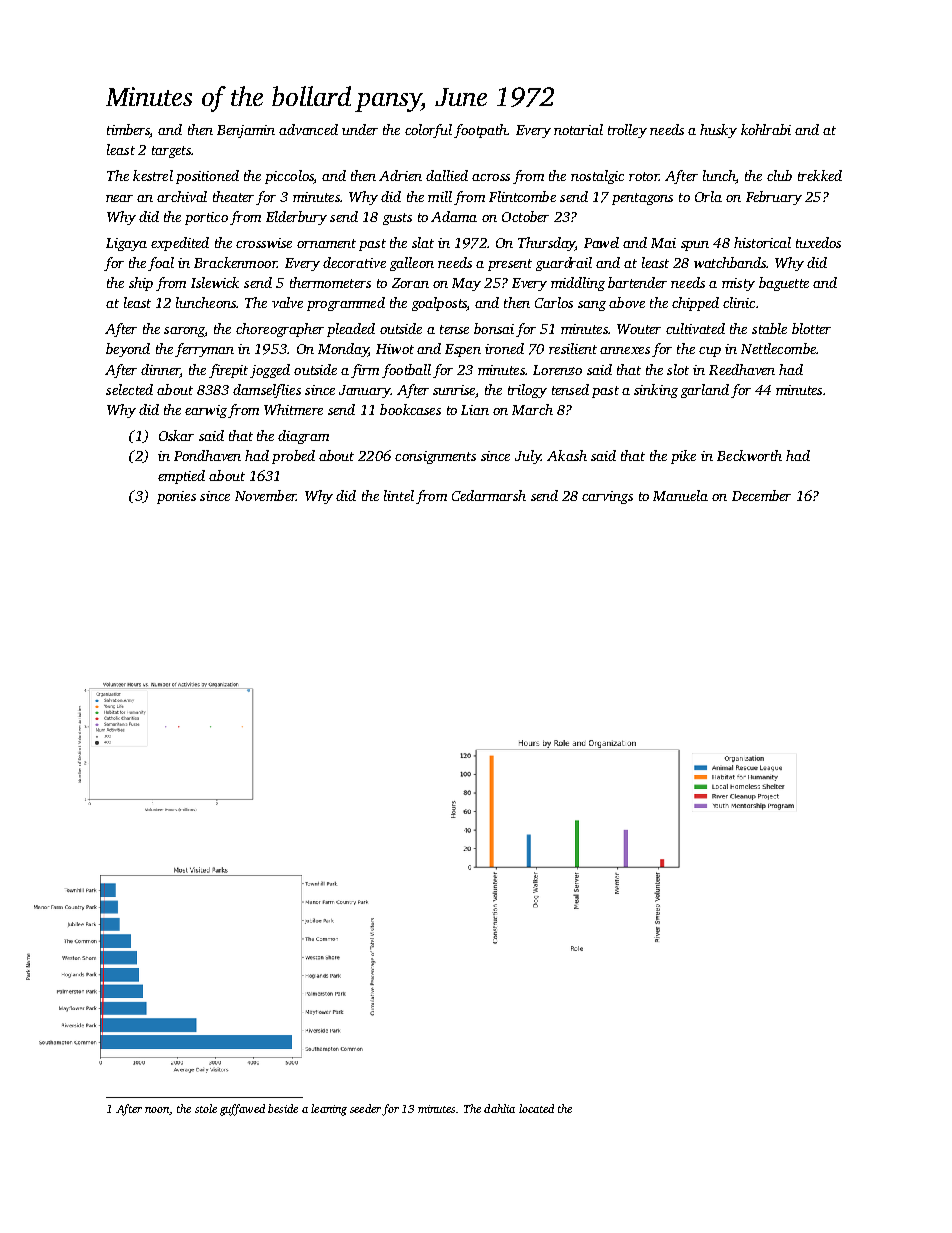 This screenshot has height=1233, width=952. Describe the element at coordinates (365, 1108) in the screenshot. I see `seeder` at that location.
